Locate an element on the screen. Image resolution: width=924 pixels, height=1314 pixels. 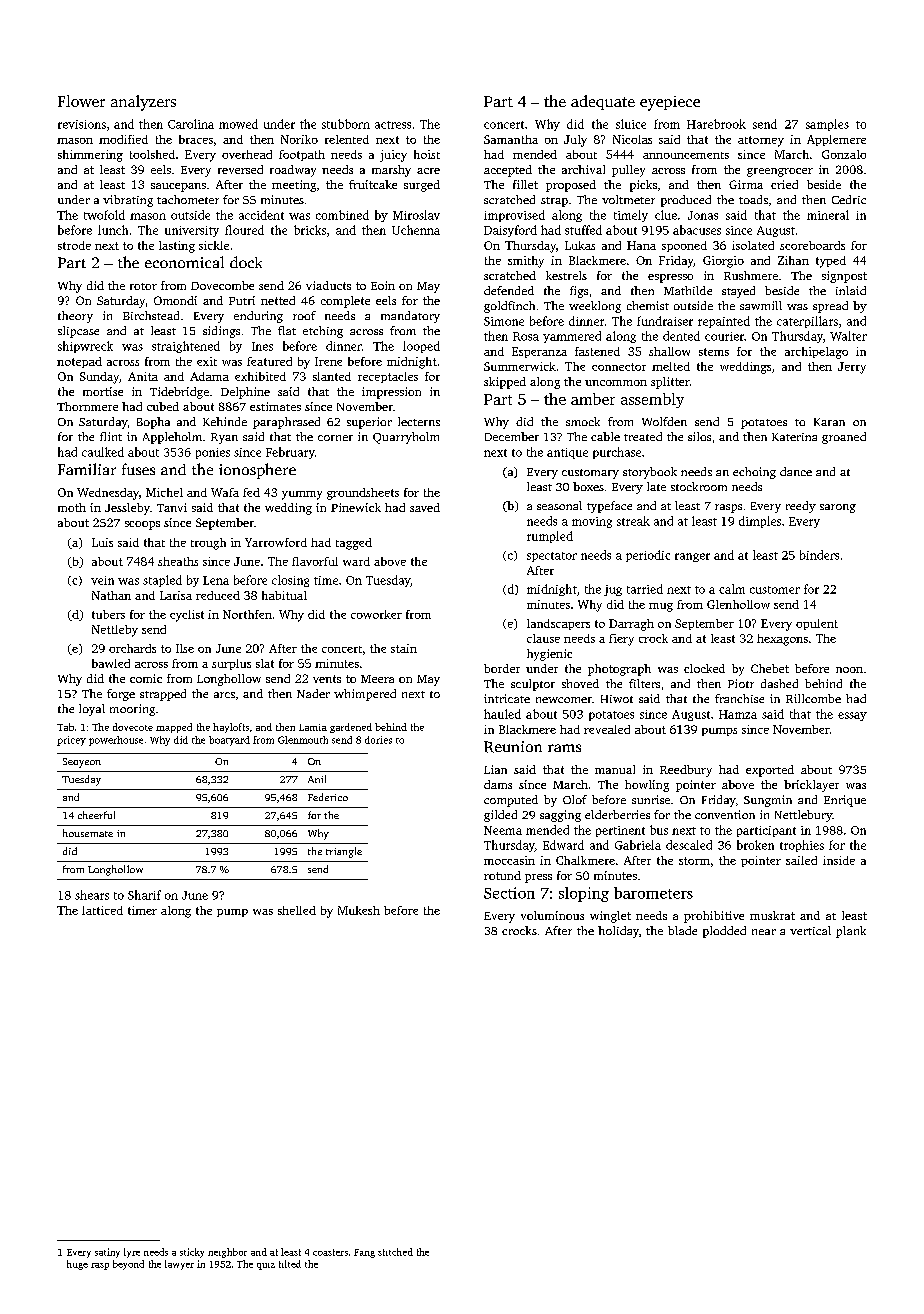
mowed is located at coordinates (238, 124).
